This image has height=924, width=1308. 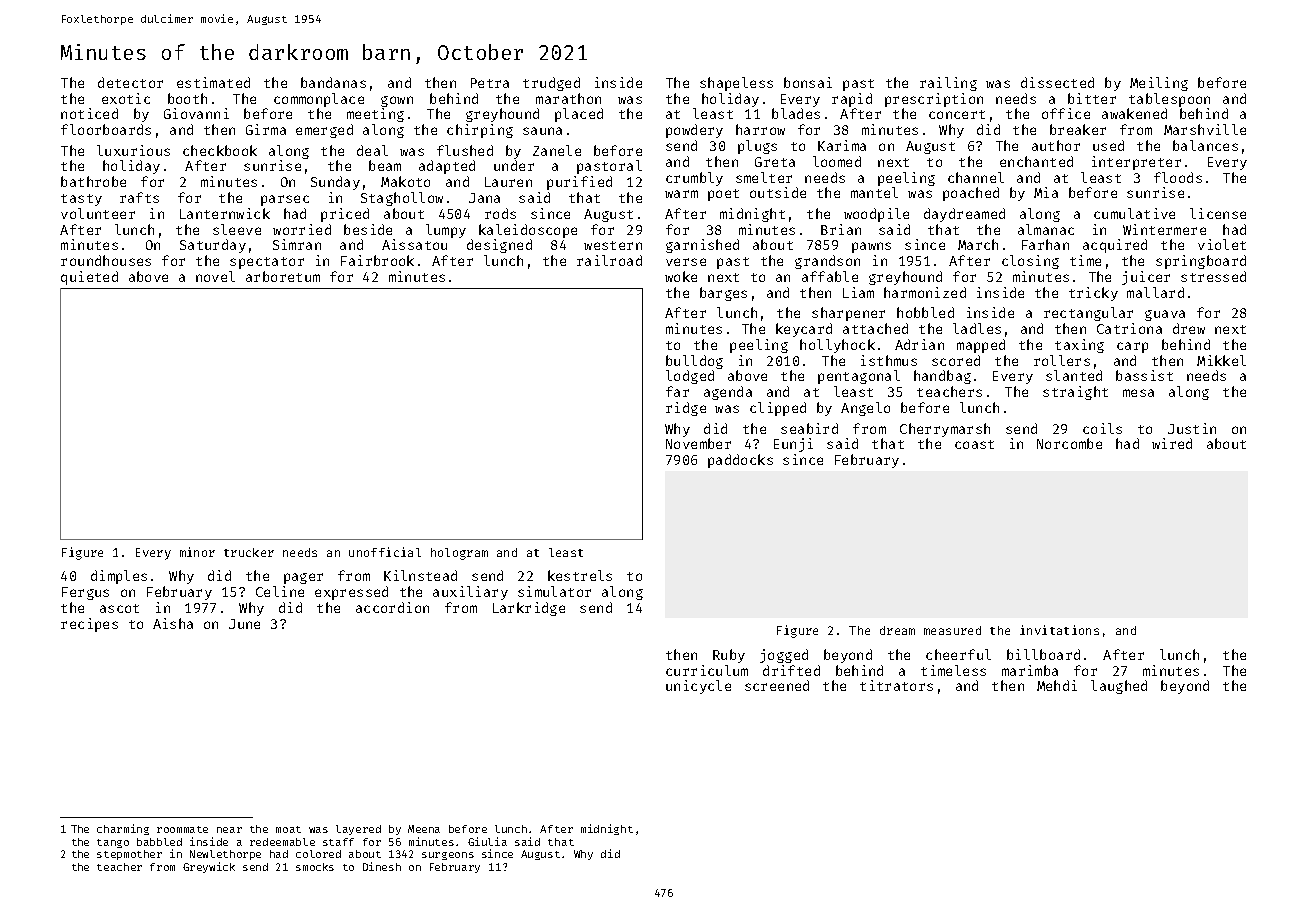 What do you see at coordinates (1192, 428) in the image?
I see `Justin` at bounding box center [1192, 428].
